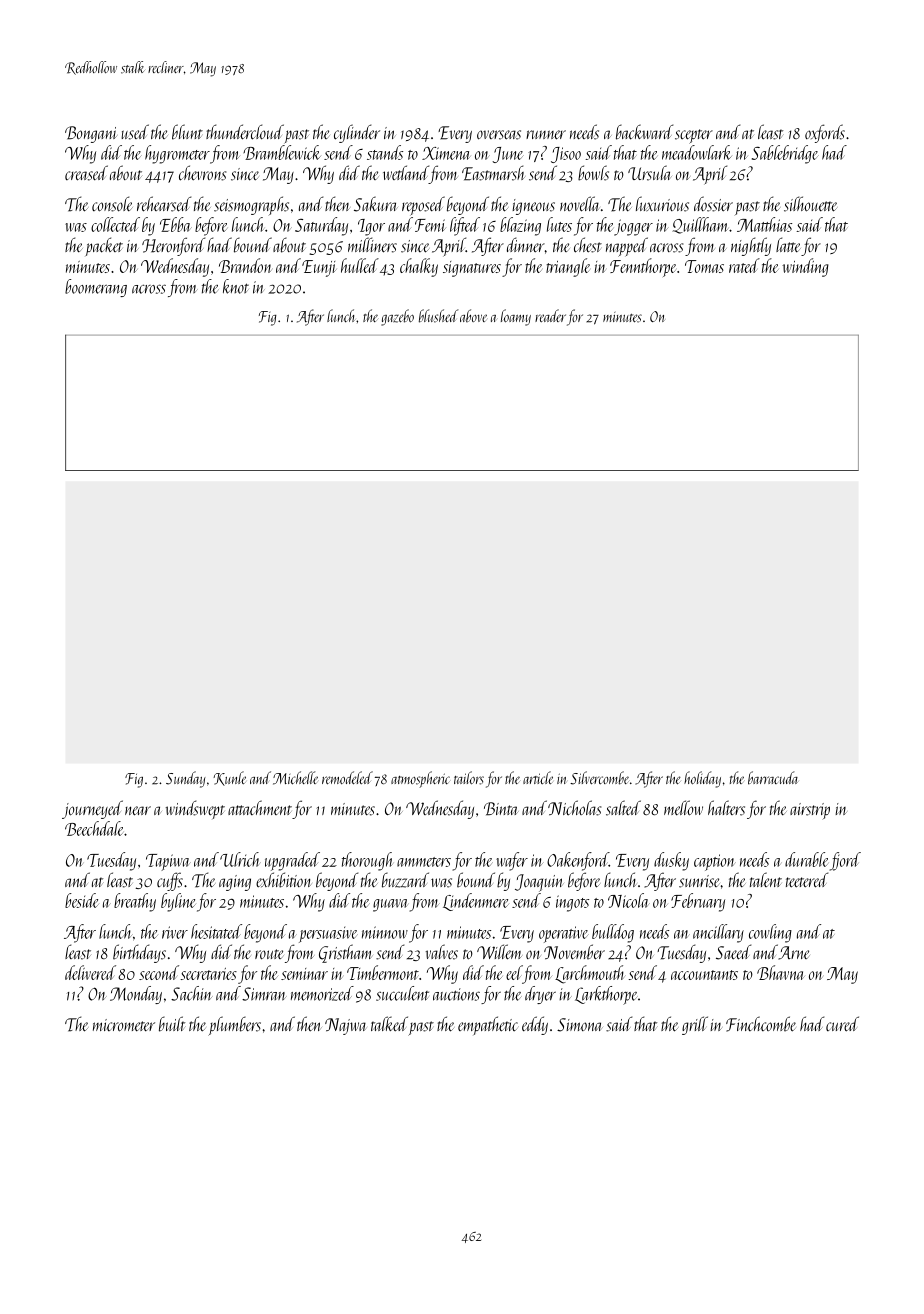 The image size is (924, 1314). I want to click on airstrip, so click(810, 811).
